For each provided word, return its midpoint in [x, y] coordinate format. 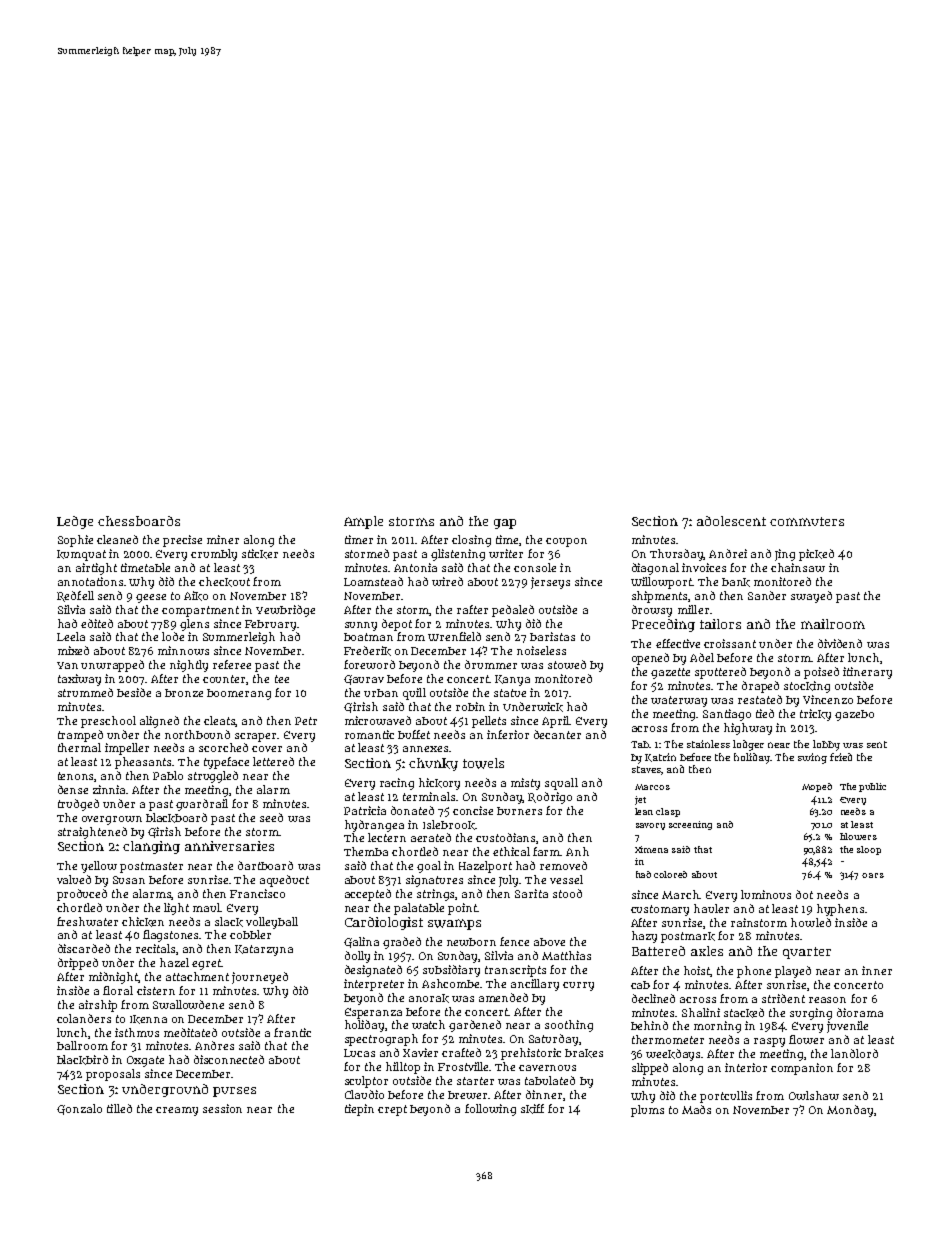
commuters [807, 521]
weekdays [674, 1055]
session [222, 1108]
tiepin [359, 1110]
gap [505, 524]
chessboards [139, 521]
